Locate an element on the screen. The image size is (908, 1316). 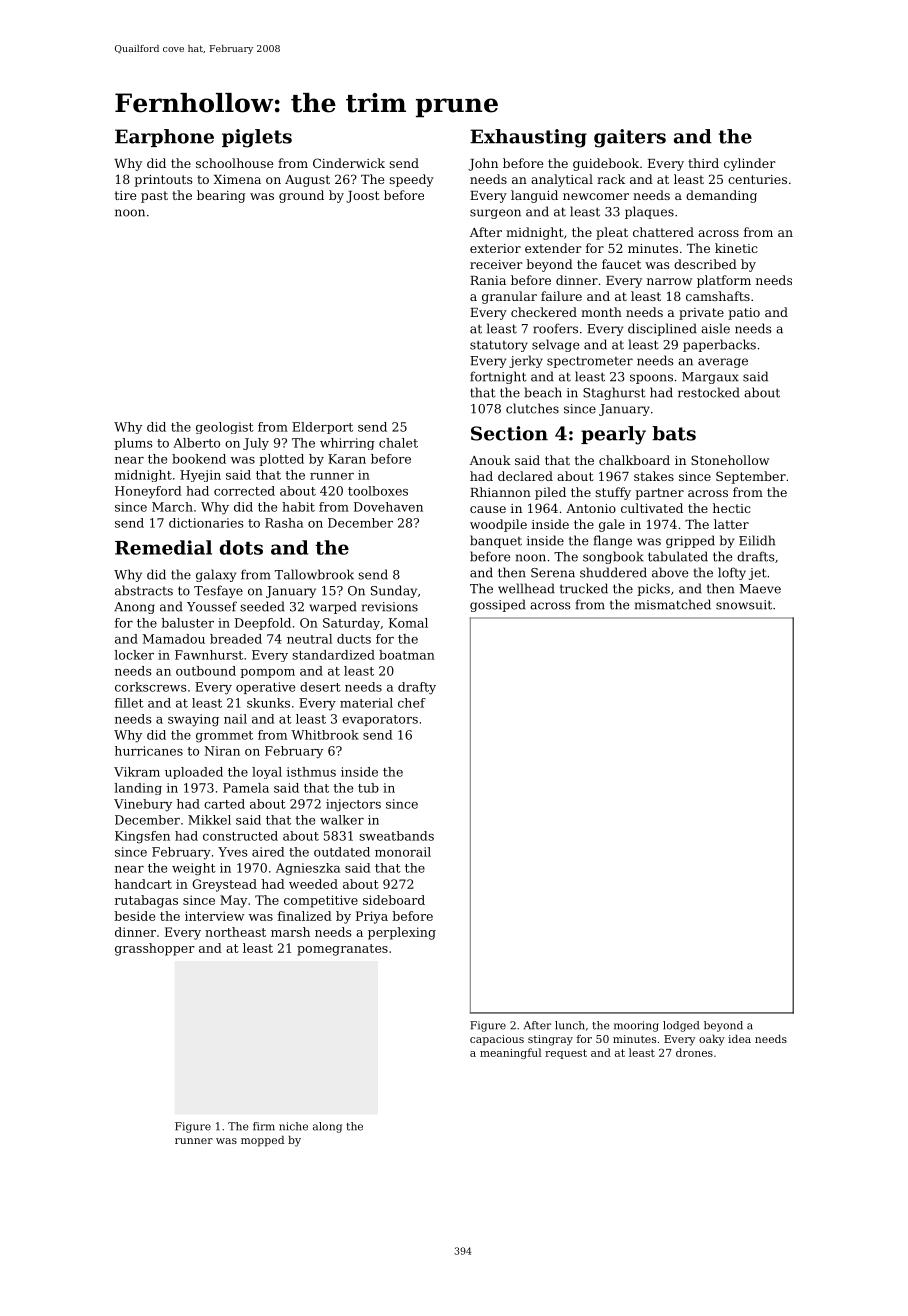
Elderport is located at coordinates (322, 428).
